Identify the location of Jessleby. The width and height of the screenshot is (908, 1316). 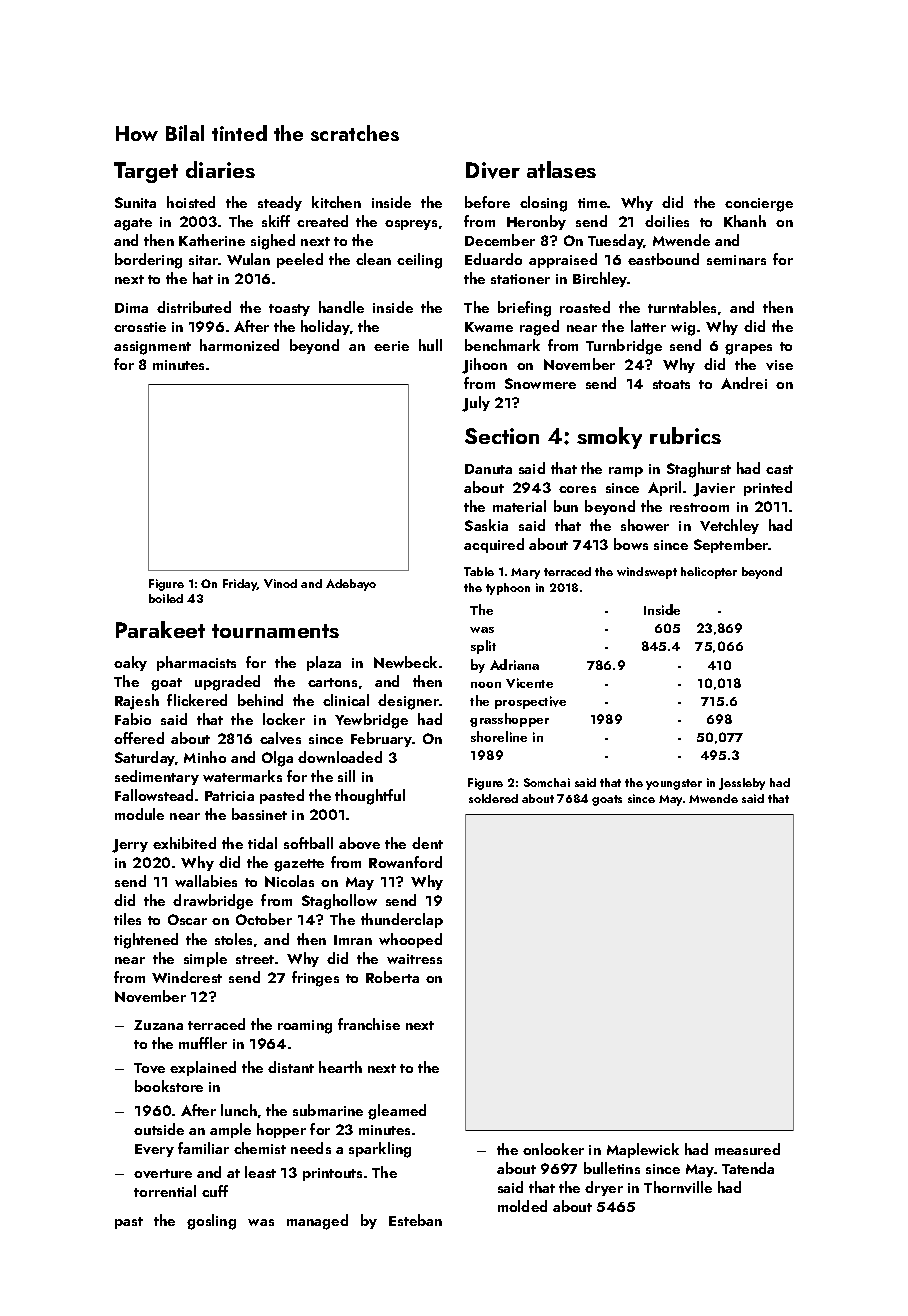
(742, 784).
